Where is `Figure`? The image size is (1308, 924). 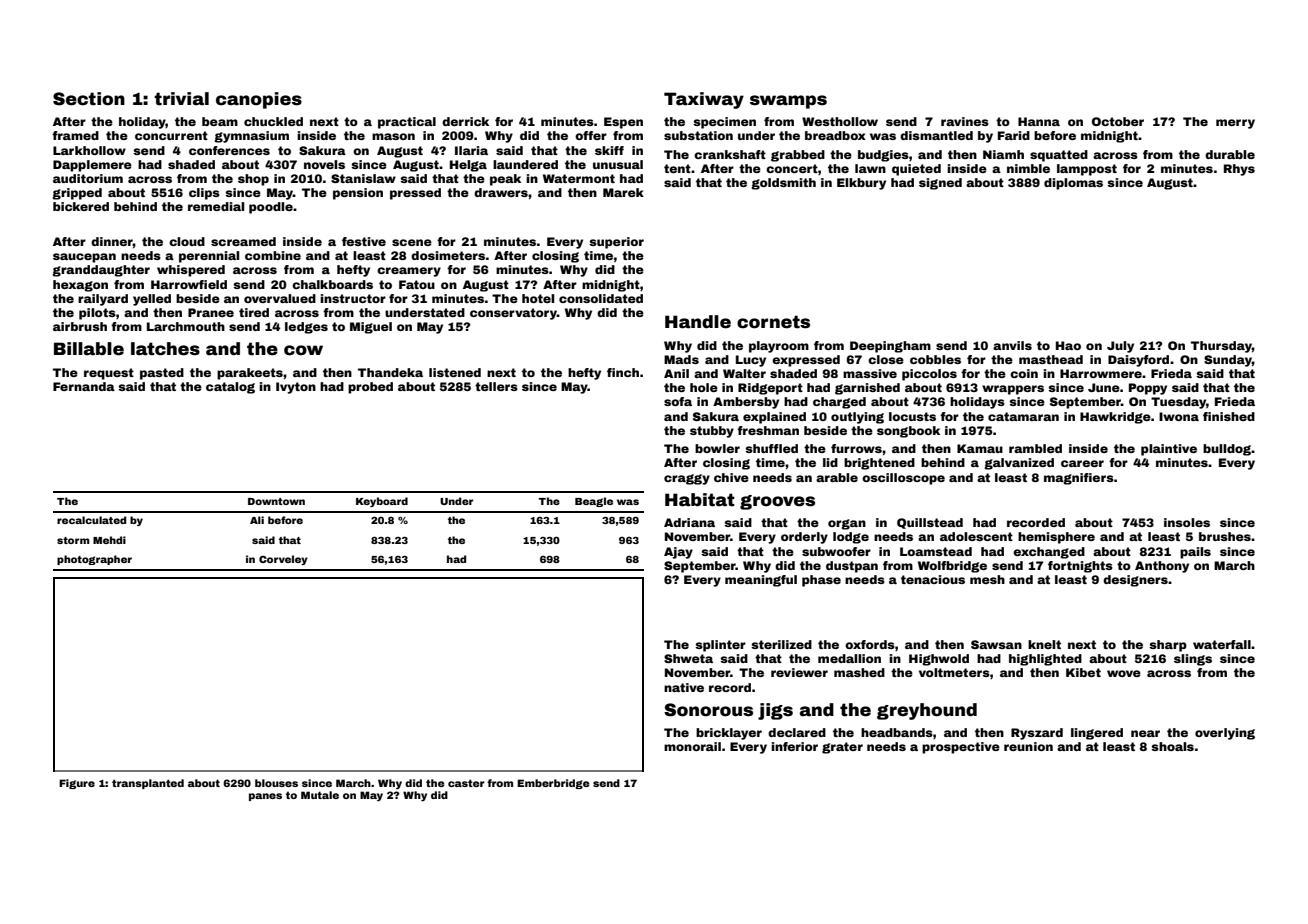
Figure is located at coordinates (77, 784).
